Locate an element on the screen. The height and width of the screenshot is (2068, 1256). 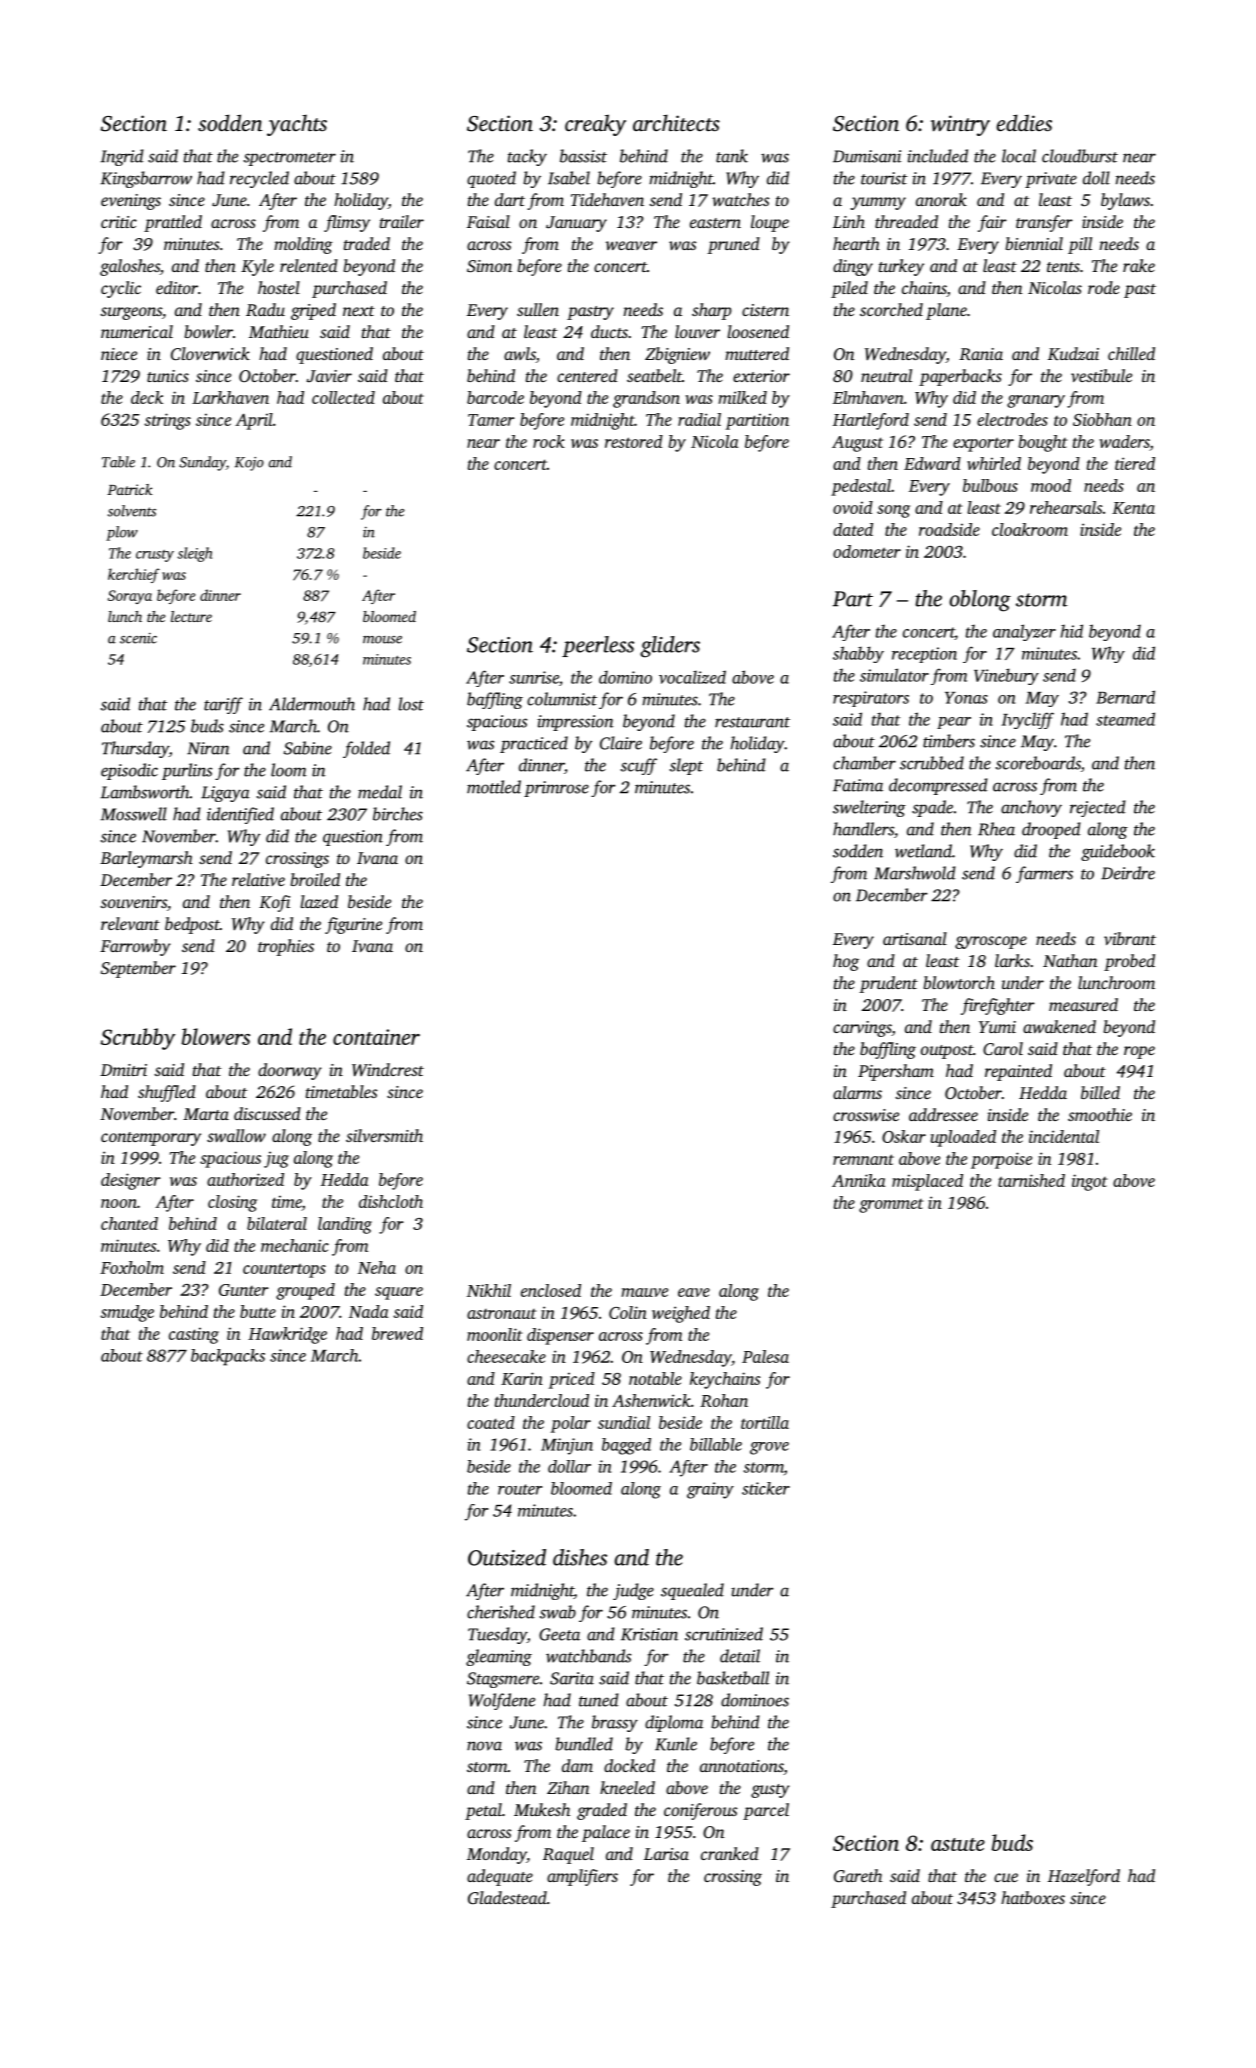
Hazelford is located at coordinates (1084, 1877).
